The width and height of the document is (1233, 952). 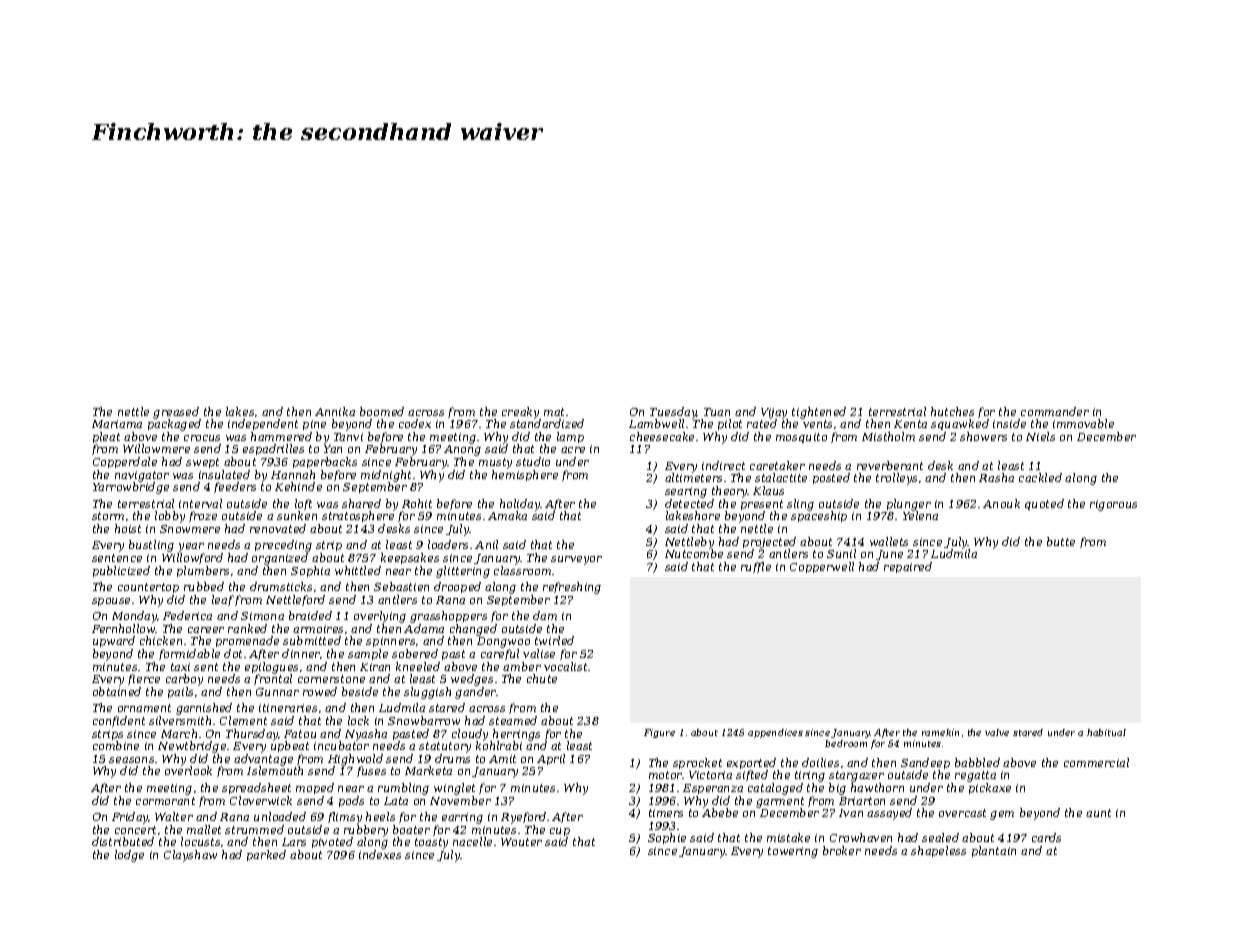 What do you see at coordinates (1061, 541) in the document?
I see `butte` at bounding box center [1061, 541].
